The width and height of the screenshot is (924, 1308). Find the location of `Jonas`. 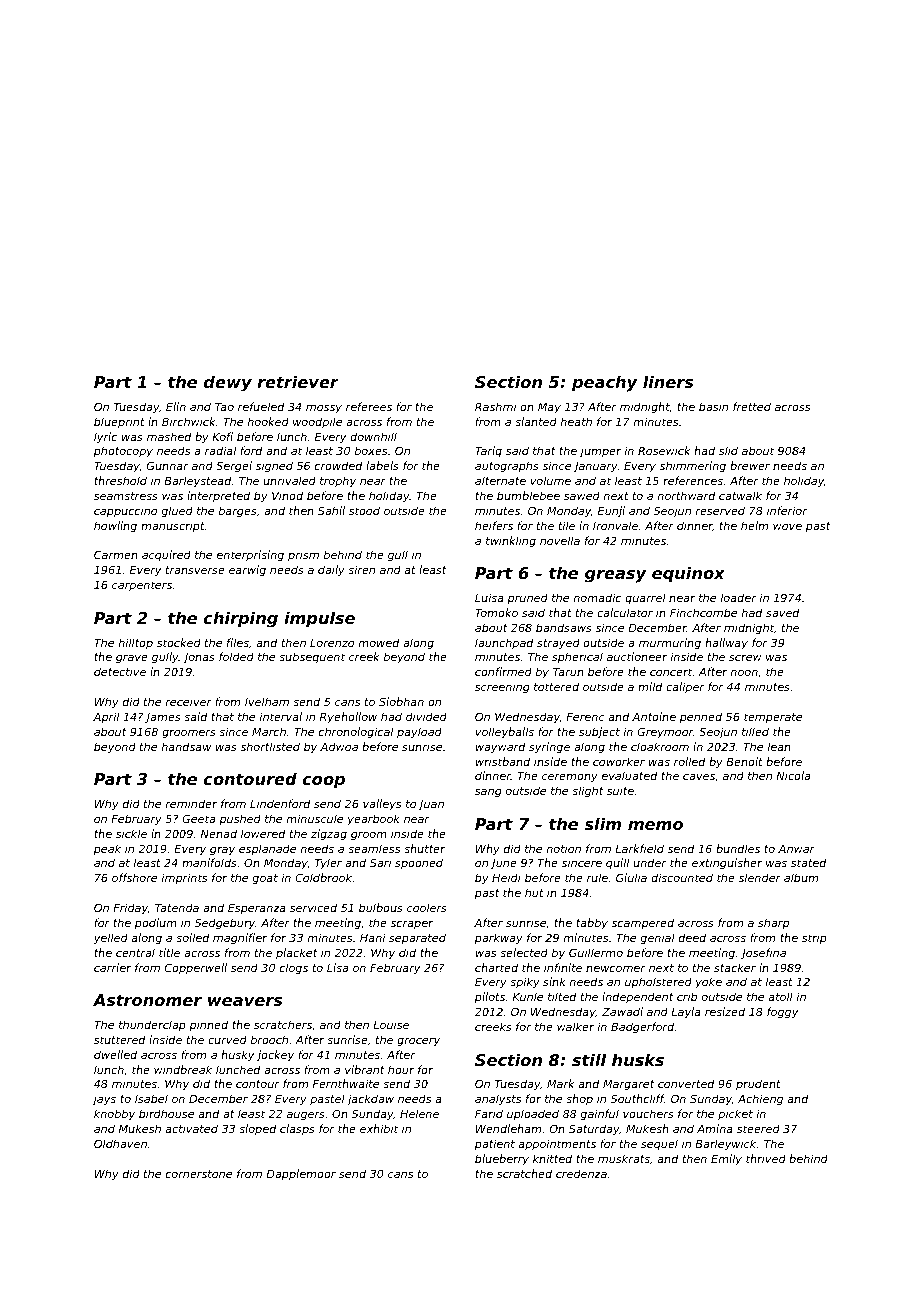

Jonas is located at coordinates (199, 658).
